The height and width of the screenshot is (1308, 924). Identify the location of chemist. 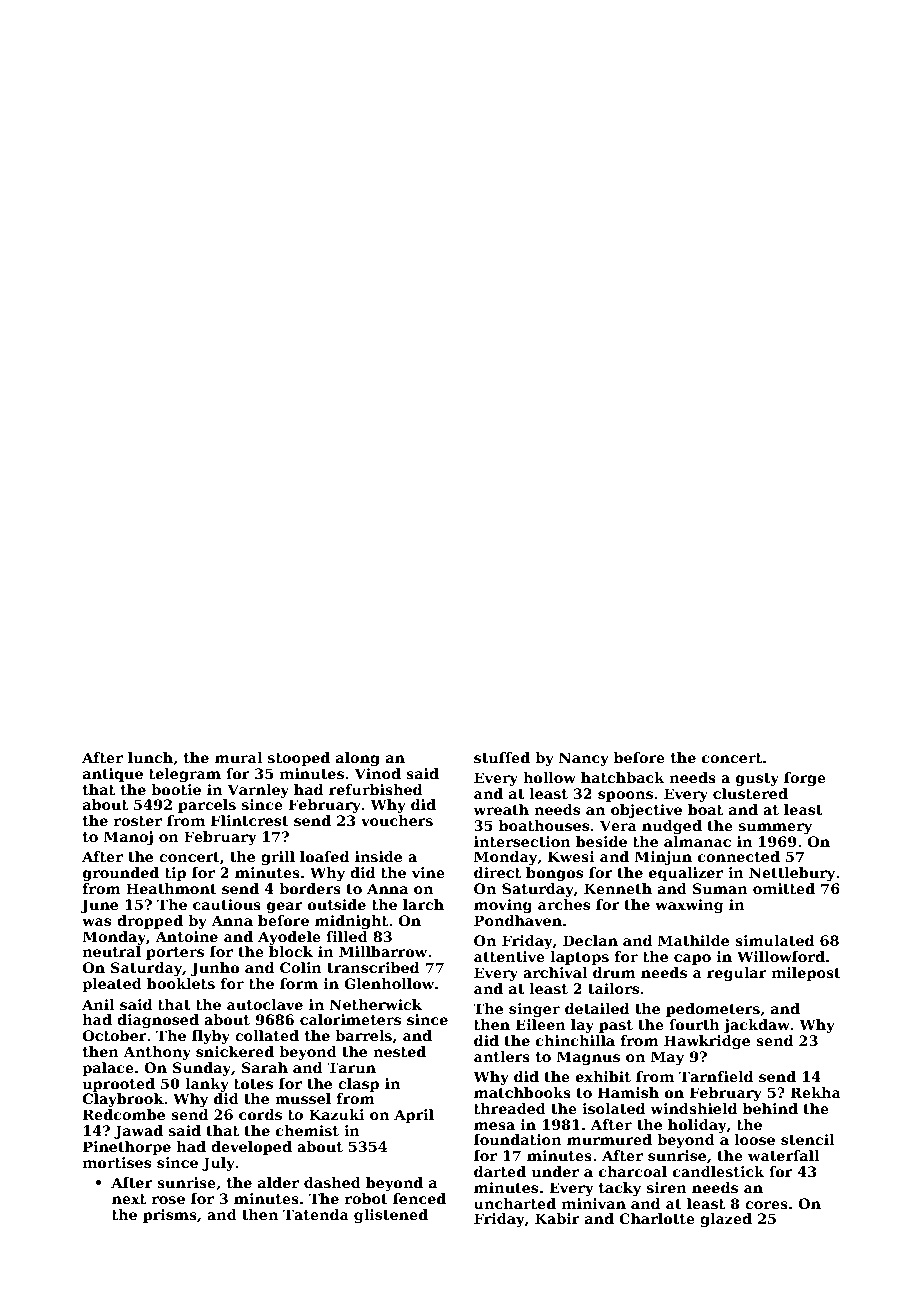
(307, 1130).
